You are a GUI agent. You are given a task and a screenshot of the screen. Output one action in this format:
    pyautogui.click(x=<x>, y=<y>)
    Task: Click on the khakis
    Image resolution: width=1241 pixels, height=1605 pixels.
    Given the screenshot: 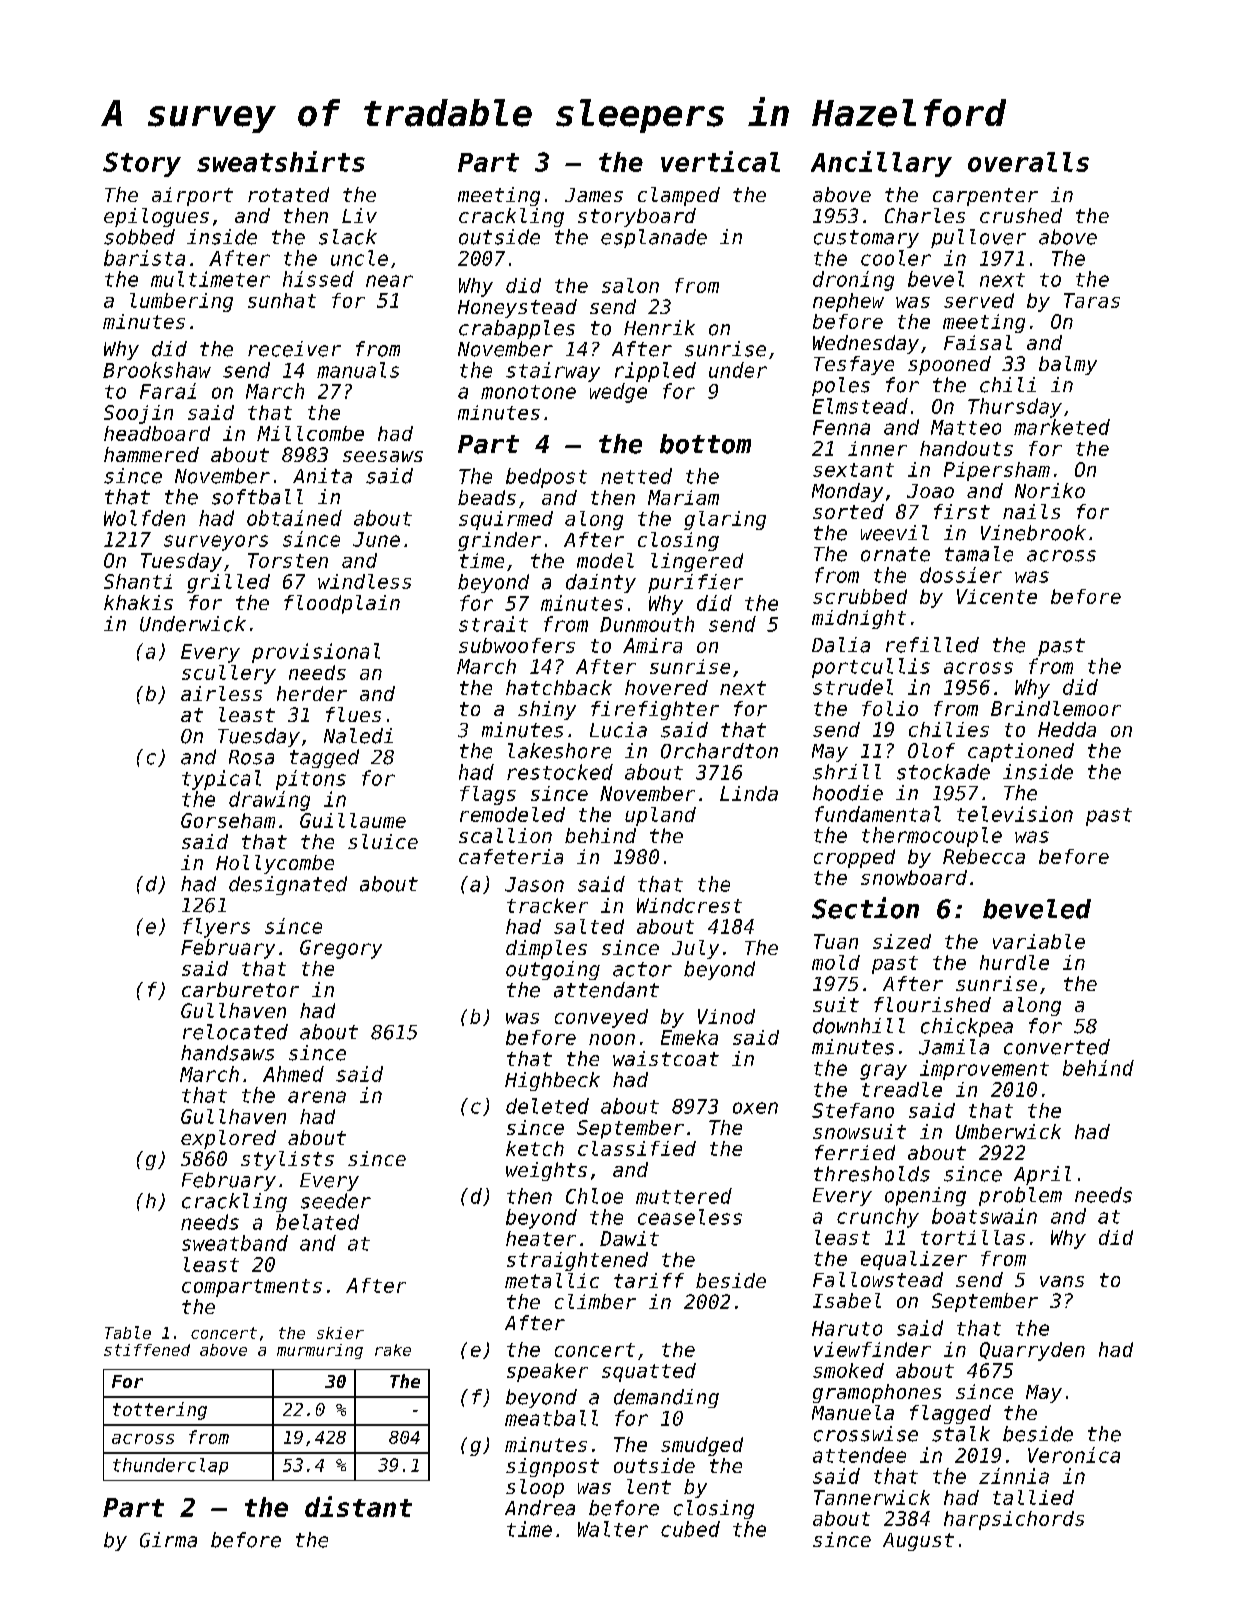 What is the action you would take?
    pyautogui.click(x=138, y=602)
